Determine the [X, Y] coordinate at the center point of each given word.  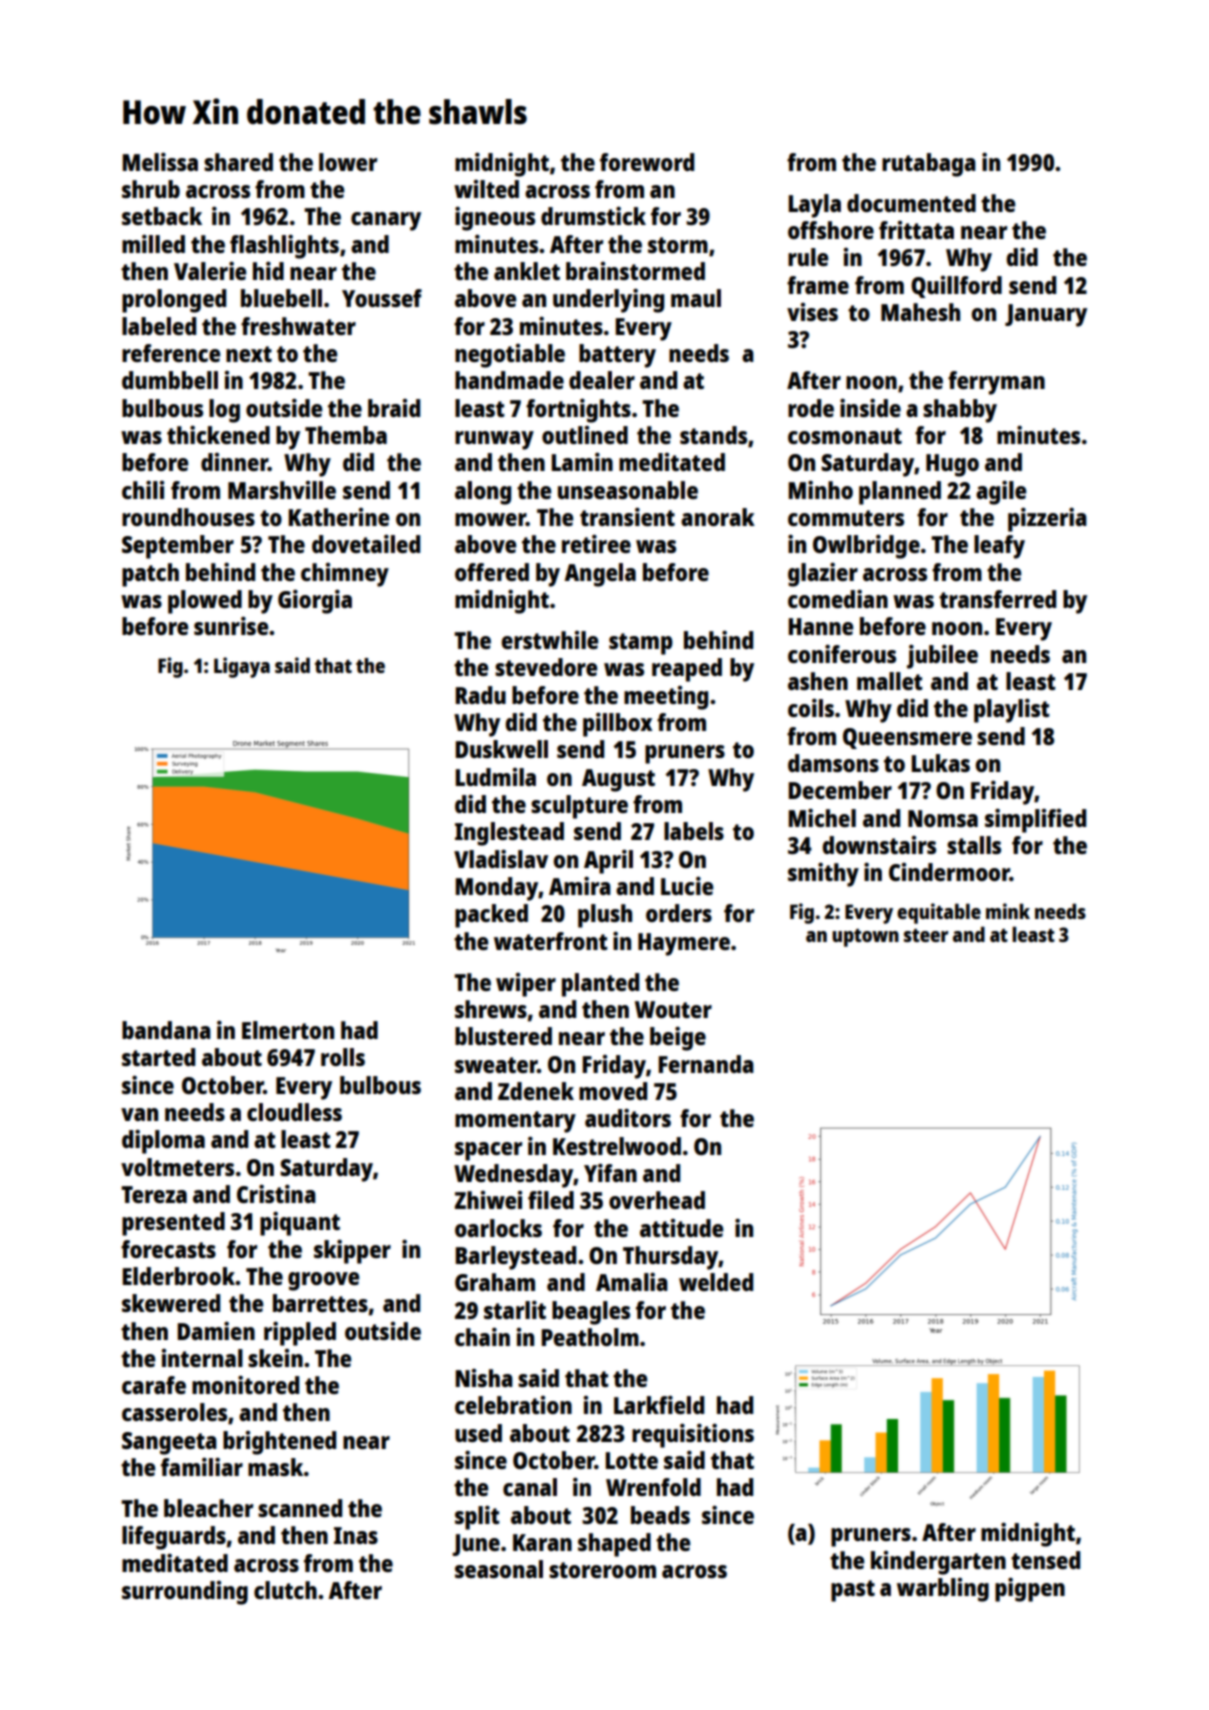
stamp [641, 644]
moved [613, 1091]
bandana [166, 1030]
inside [870, 408]
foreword [647, 162]
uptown [865, 938]
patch [150, 575]
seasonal [499, 1569]
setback [162, 216]
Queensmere [907, 738]
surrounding [185, 1593]
